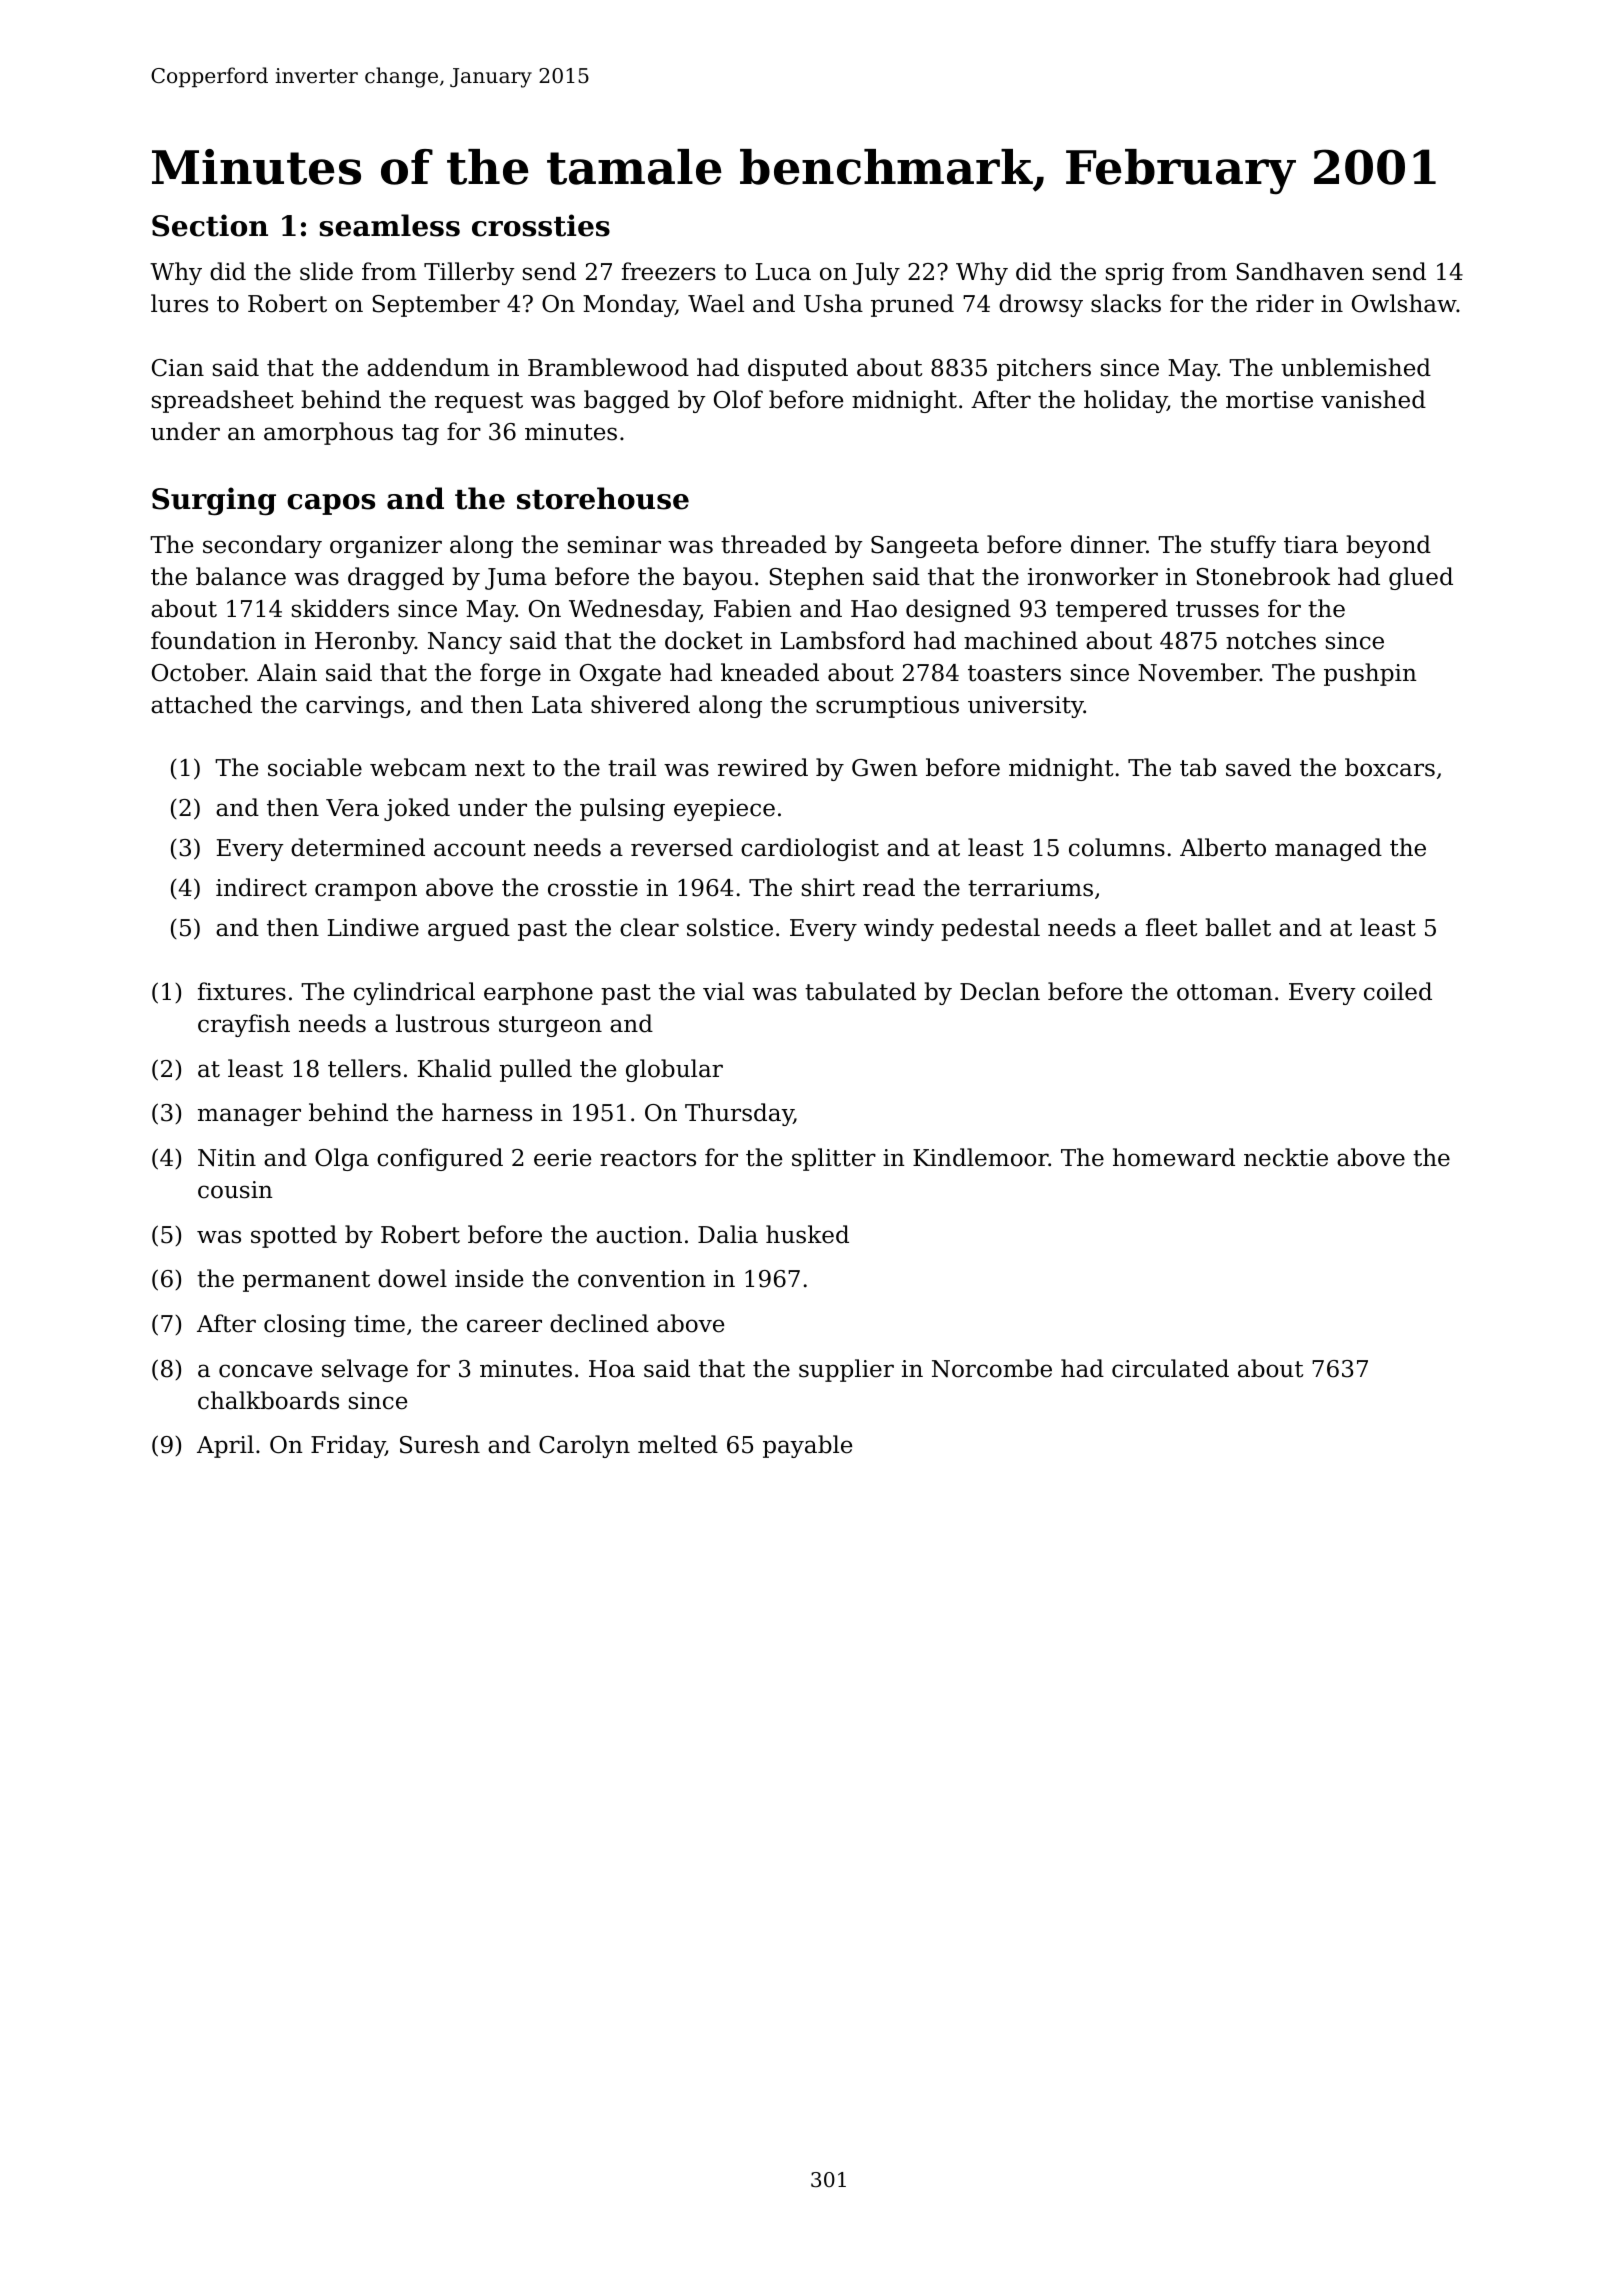  I want to click on circulated, so click(1170, 1368).
